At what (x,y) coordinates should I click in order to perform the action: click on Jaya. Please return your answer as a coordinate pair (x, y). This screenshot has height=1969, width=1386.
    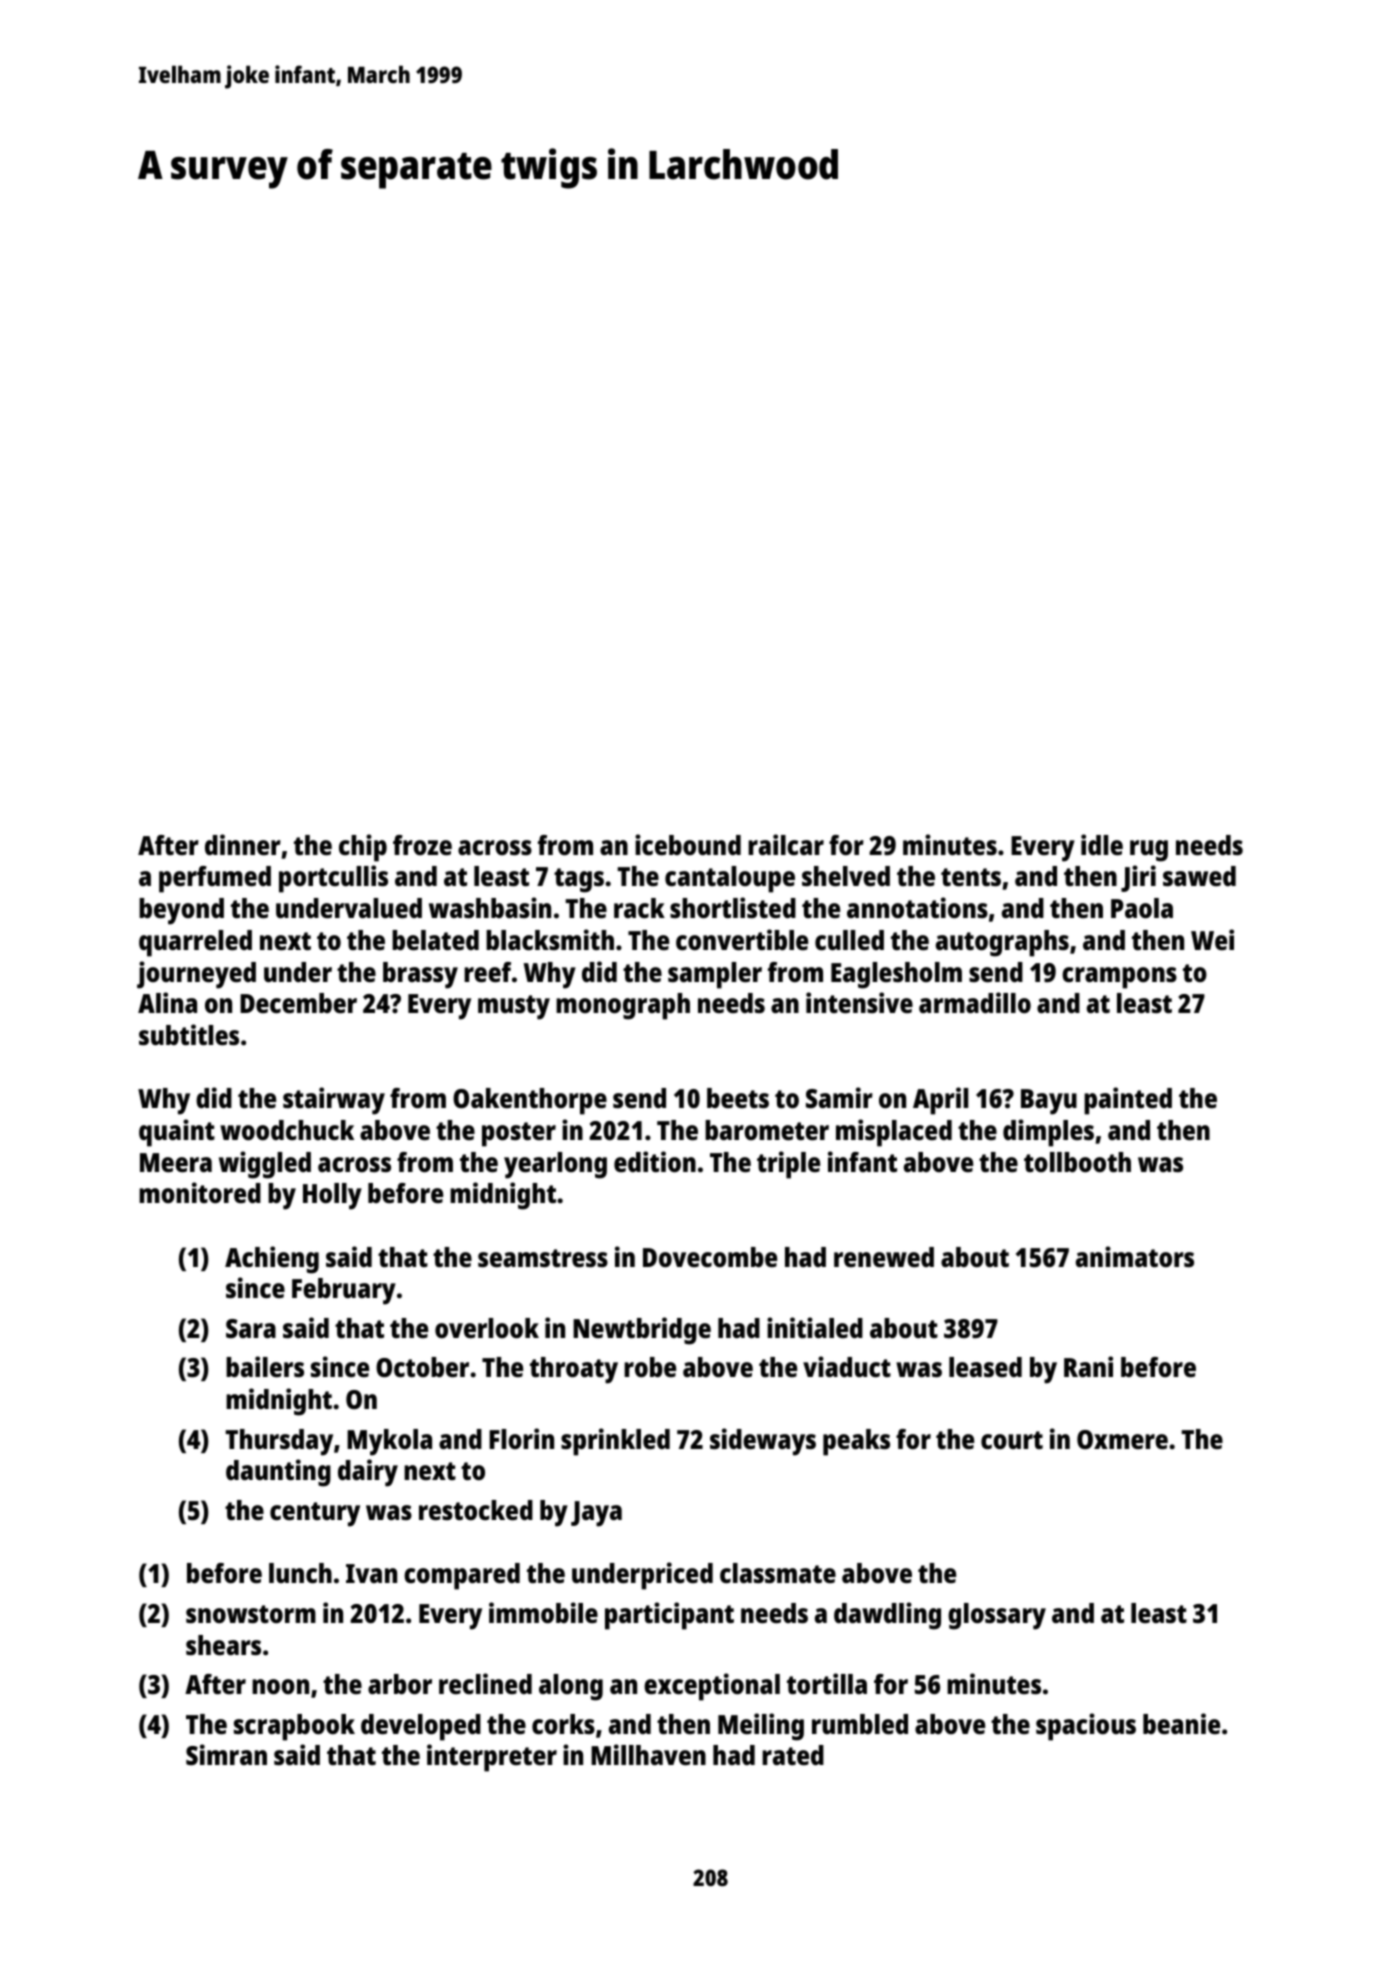
    Looking at the image, I should click on (596, 1514).
